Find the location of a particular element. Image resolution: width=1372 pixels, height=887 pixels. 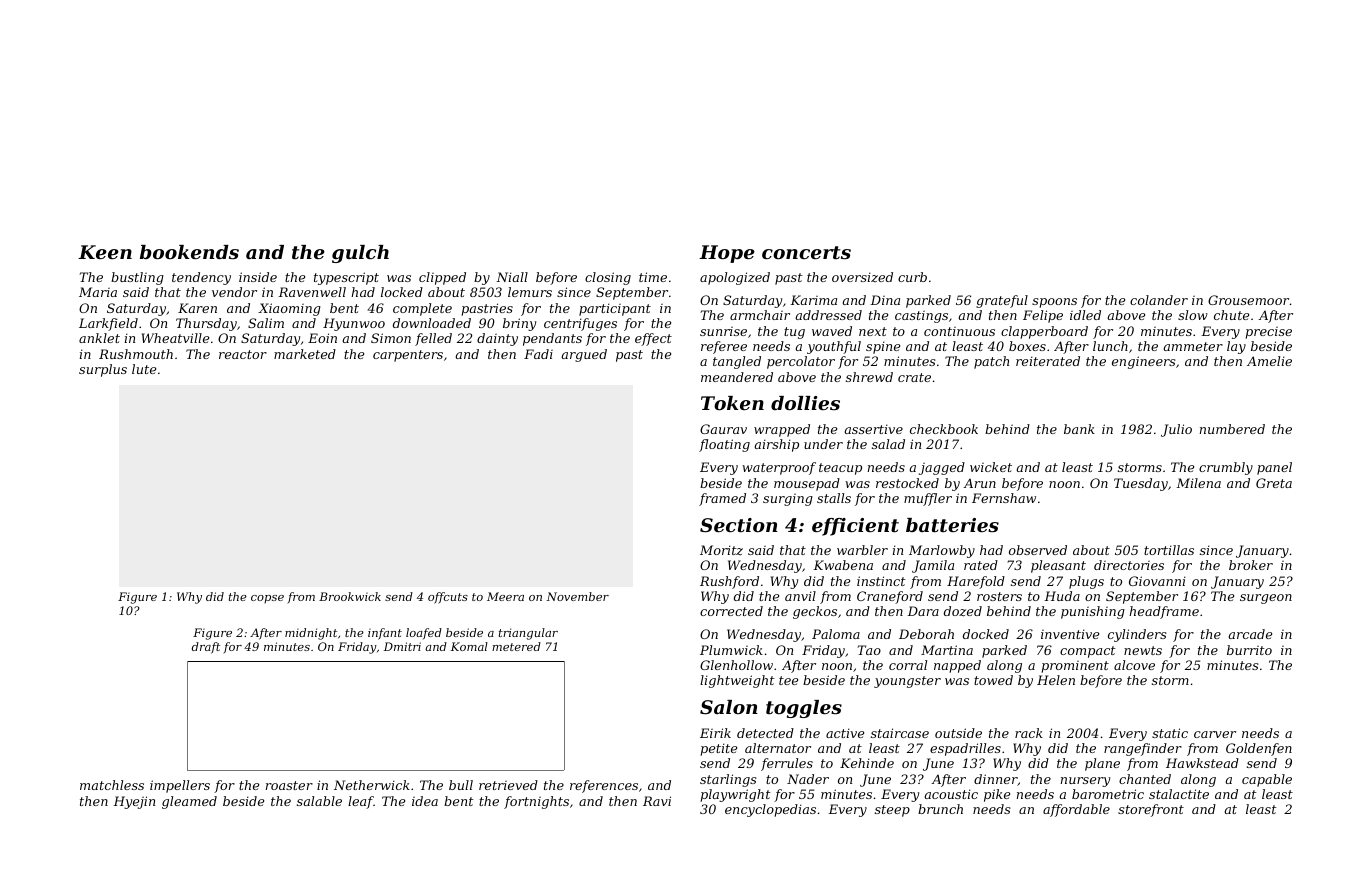

Meera is located at coordinates (505, 596).
